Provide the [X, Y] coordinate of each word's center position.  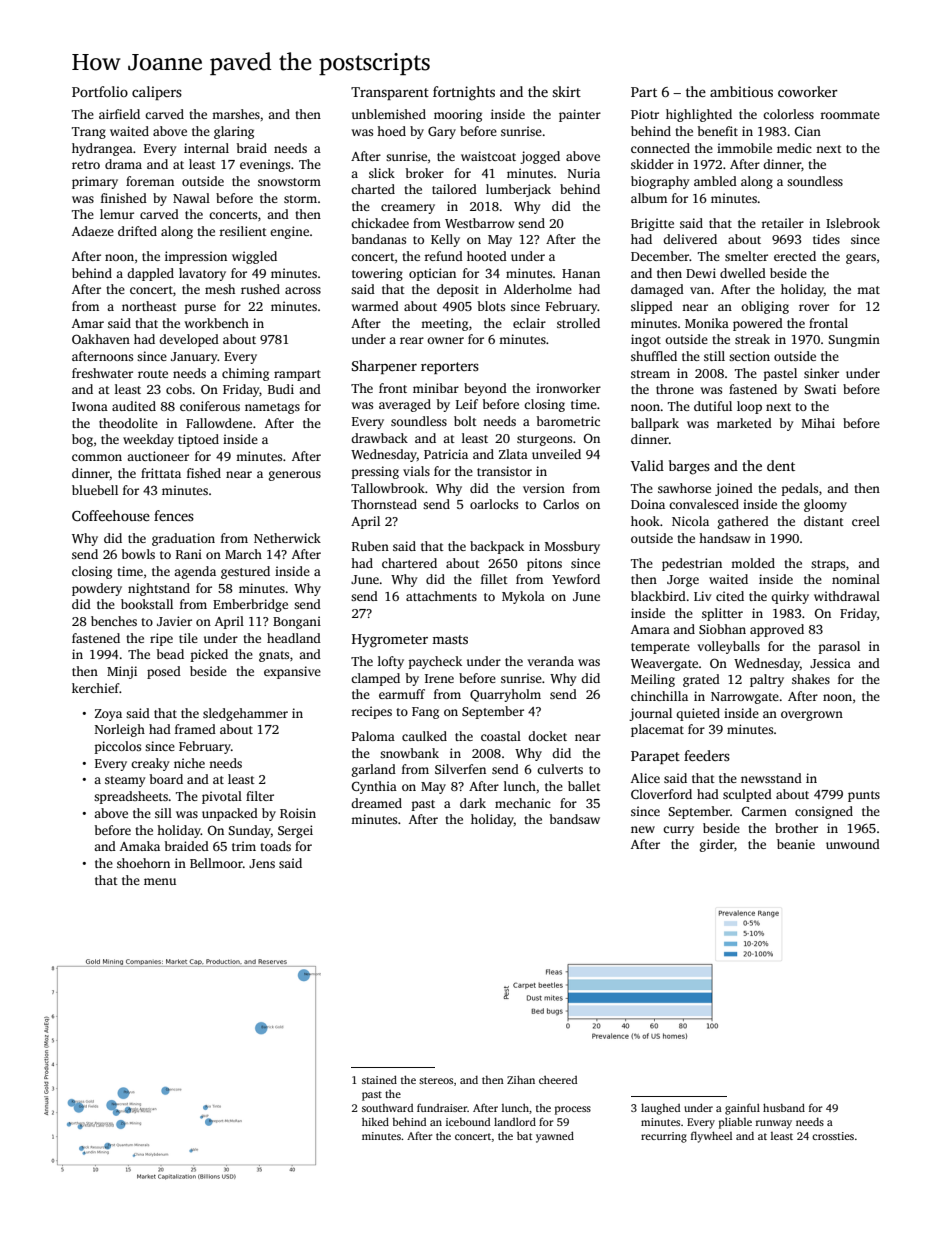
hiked [375, 1121]
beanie [796, 844]
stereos [436, 1080]
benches [114, 621]
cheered [558, 1080]
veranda [551, 661]
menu [160, 881]
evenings [265, 165]
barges [689, 467]
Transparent [390, 93]
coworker [808, 91]
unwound [853, 844]
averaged [405, 405]
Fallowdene [219, 423]
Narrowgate [745, 698]
